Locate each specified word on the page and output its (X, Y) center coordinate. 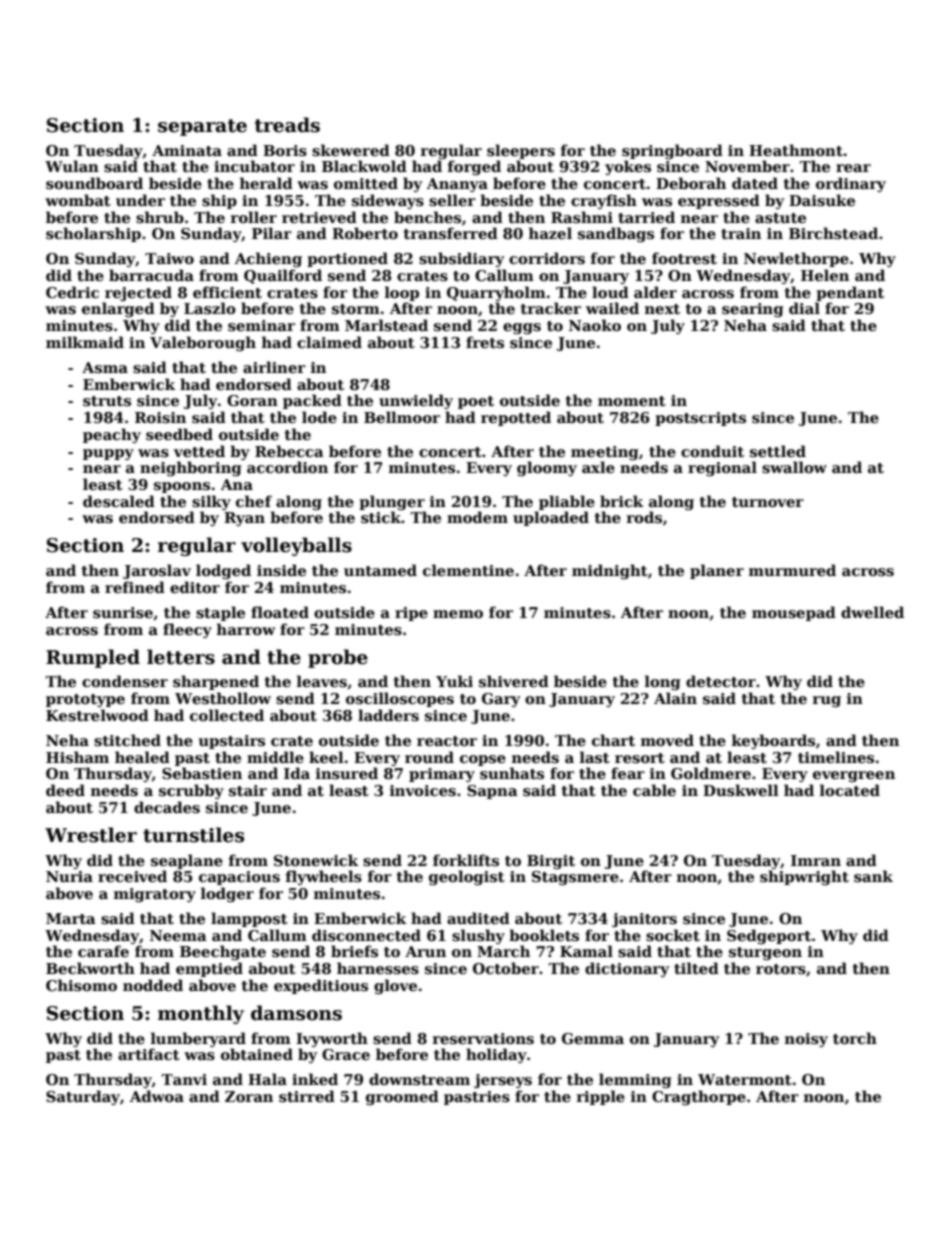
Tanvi (184, 1079)
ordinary (851, 184)
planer (717, 571)
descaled (119, 501)
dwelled (872, 612)
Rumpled (93, 658)
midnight (610, 571)
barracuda (151, 275)
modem (477, 517)
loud (610, 292)
